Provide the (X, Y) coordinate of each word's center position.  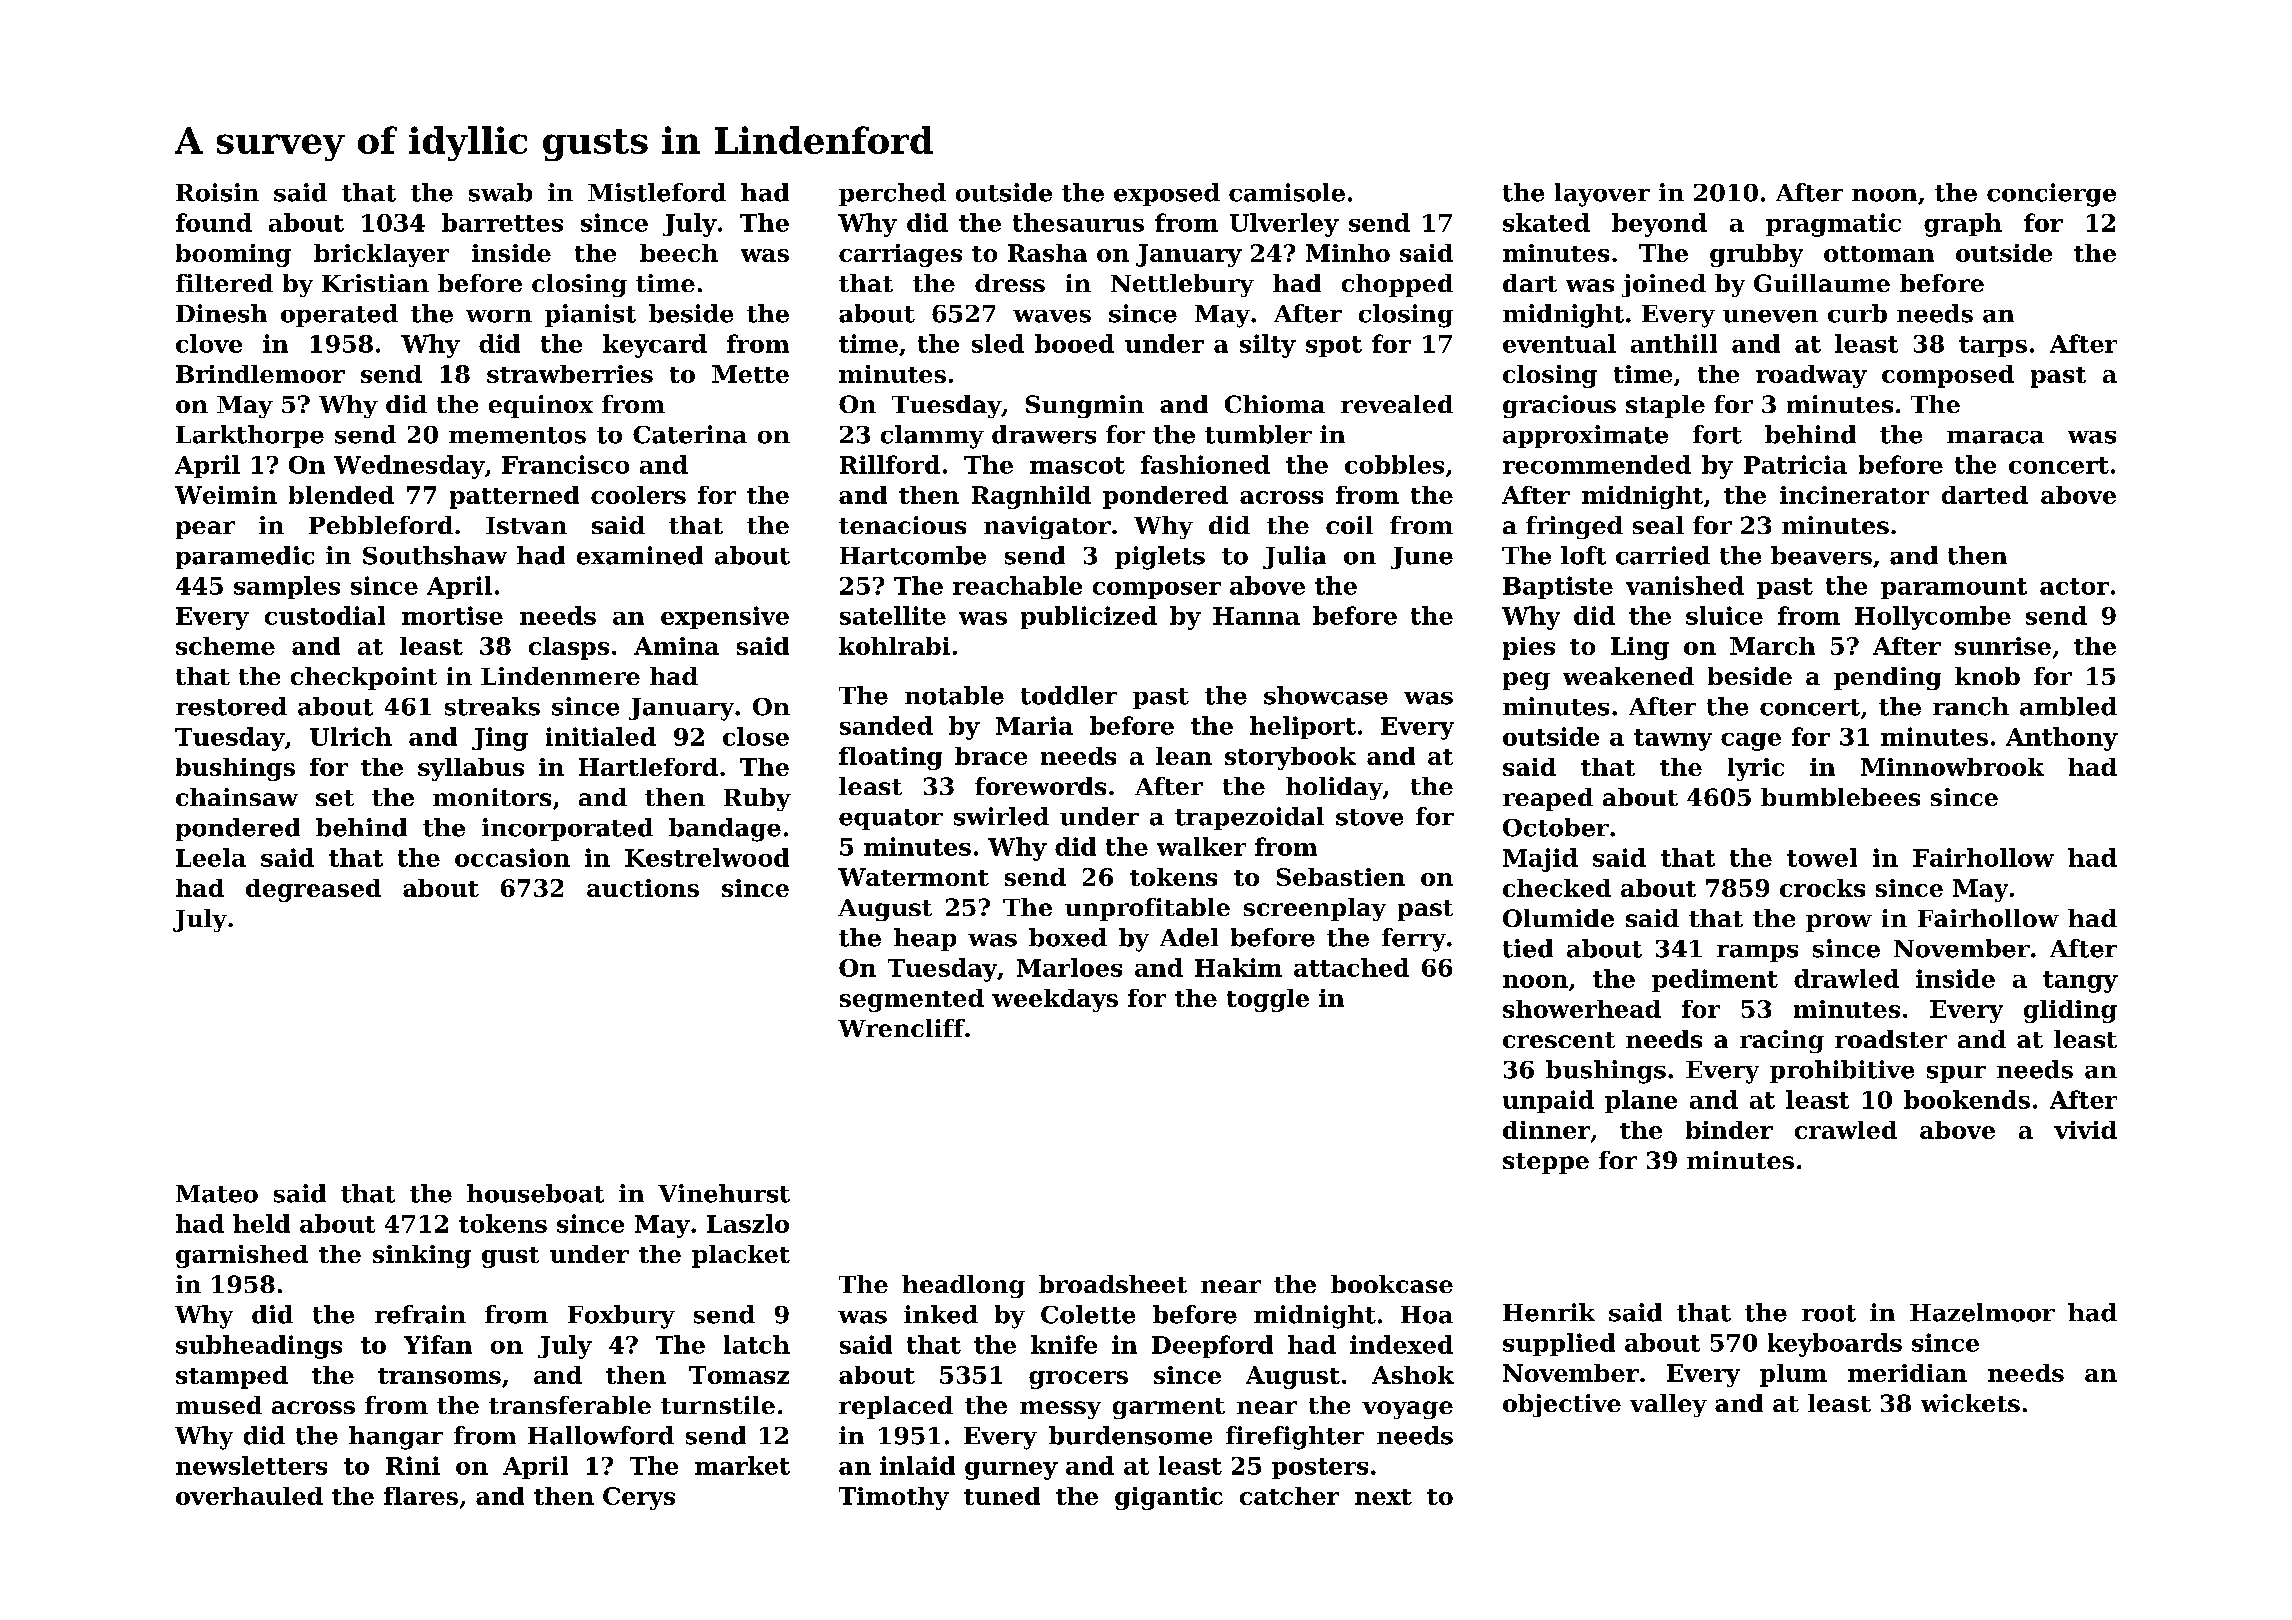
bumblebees (1840, 797)
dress (1010, 283)
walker (1201, 846)
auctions (643, 888)
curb (1857, 313)
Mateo (217, 1194)
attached (1351, 967)
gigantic (1169, 1498)
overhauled (249, 1496)
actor (2074, 586)
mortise (452, 615)
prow (1839, 923)
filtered (224, 283)
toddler (1069, 695)
